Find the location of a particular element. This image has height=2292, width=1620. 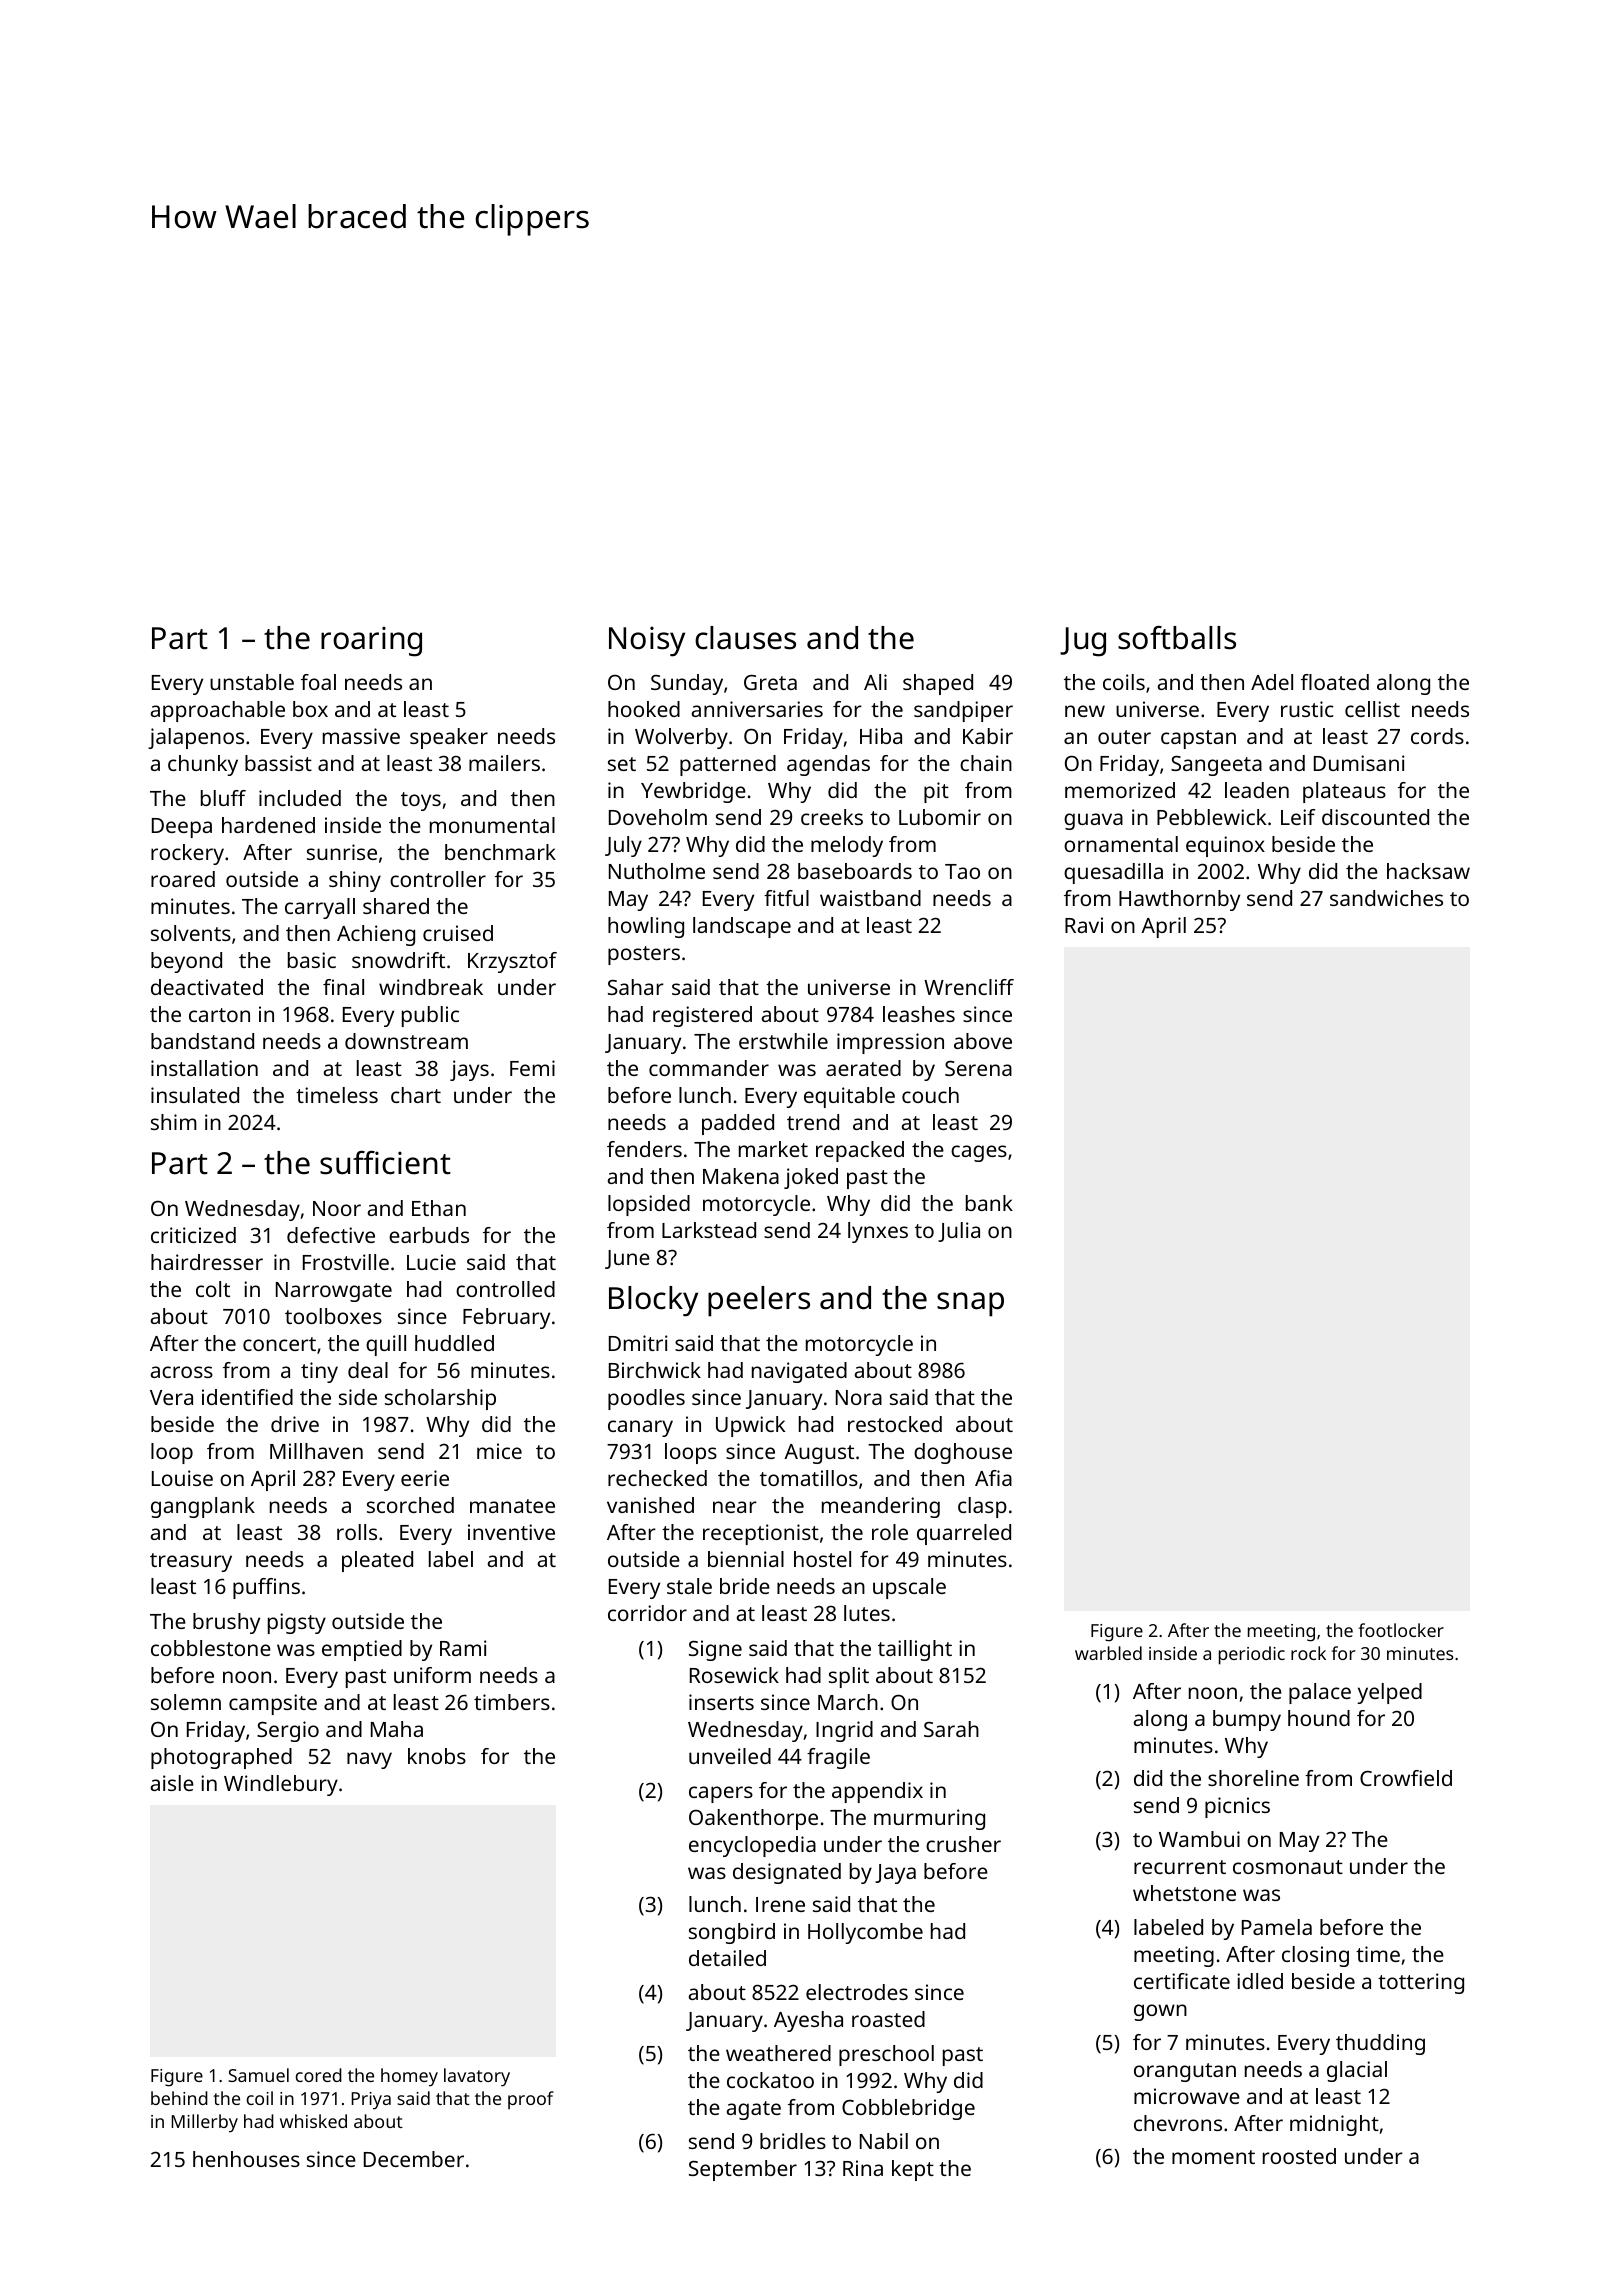

designated is located at coordinates (787, 1873).
